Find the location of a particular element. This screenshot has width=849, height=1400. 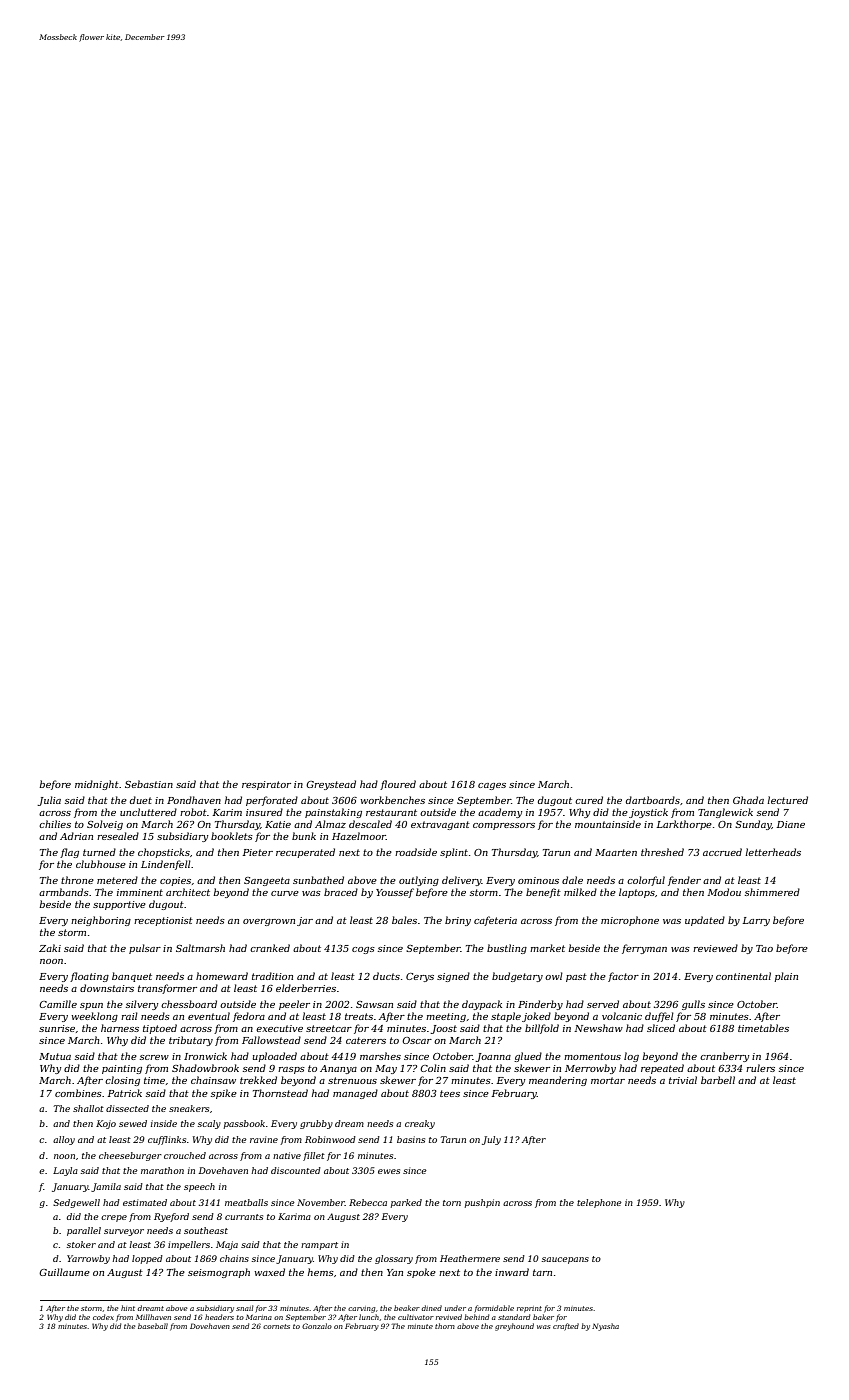

saucepans is located at coordinates (565, 1260).
